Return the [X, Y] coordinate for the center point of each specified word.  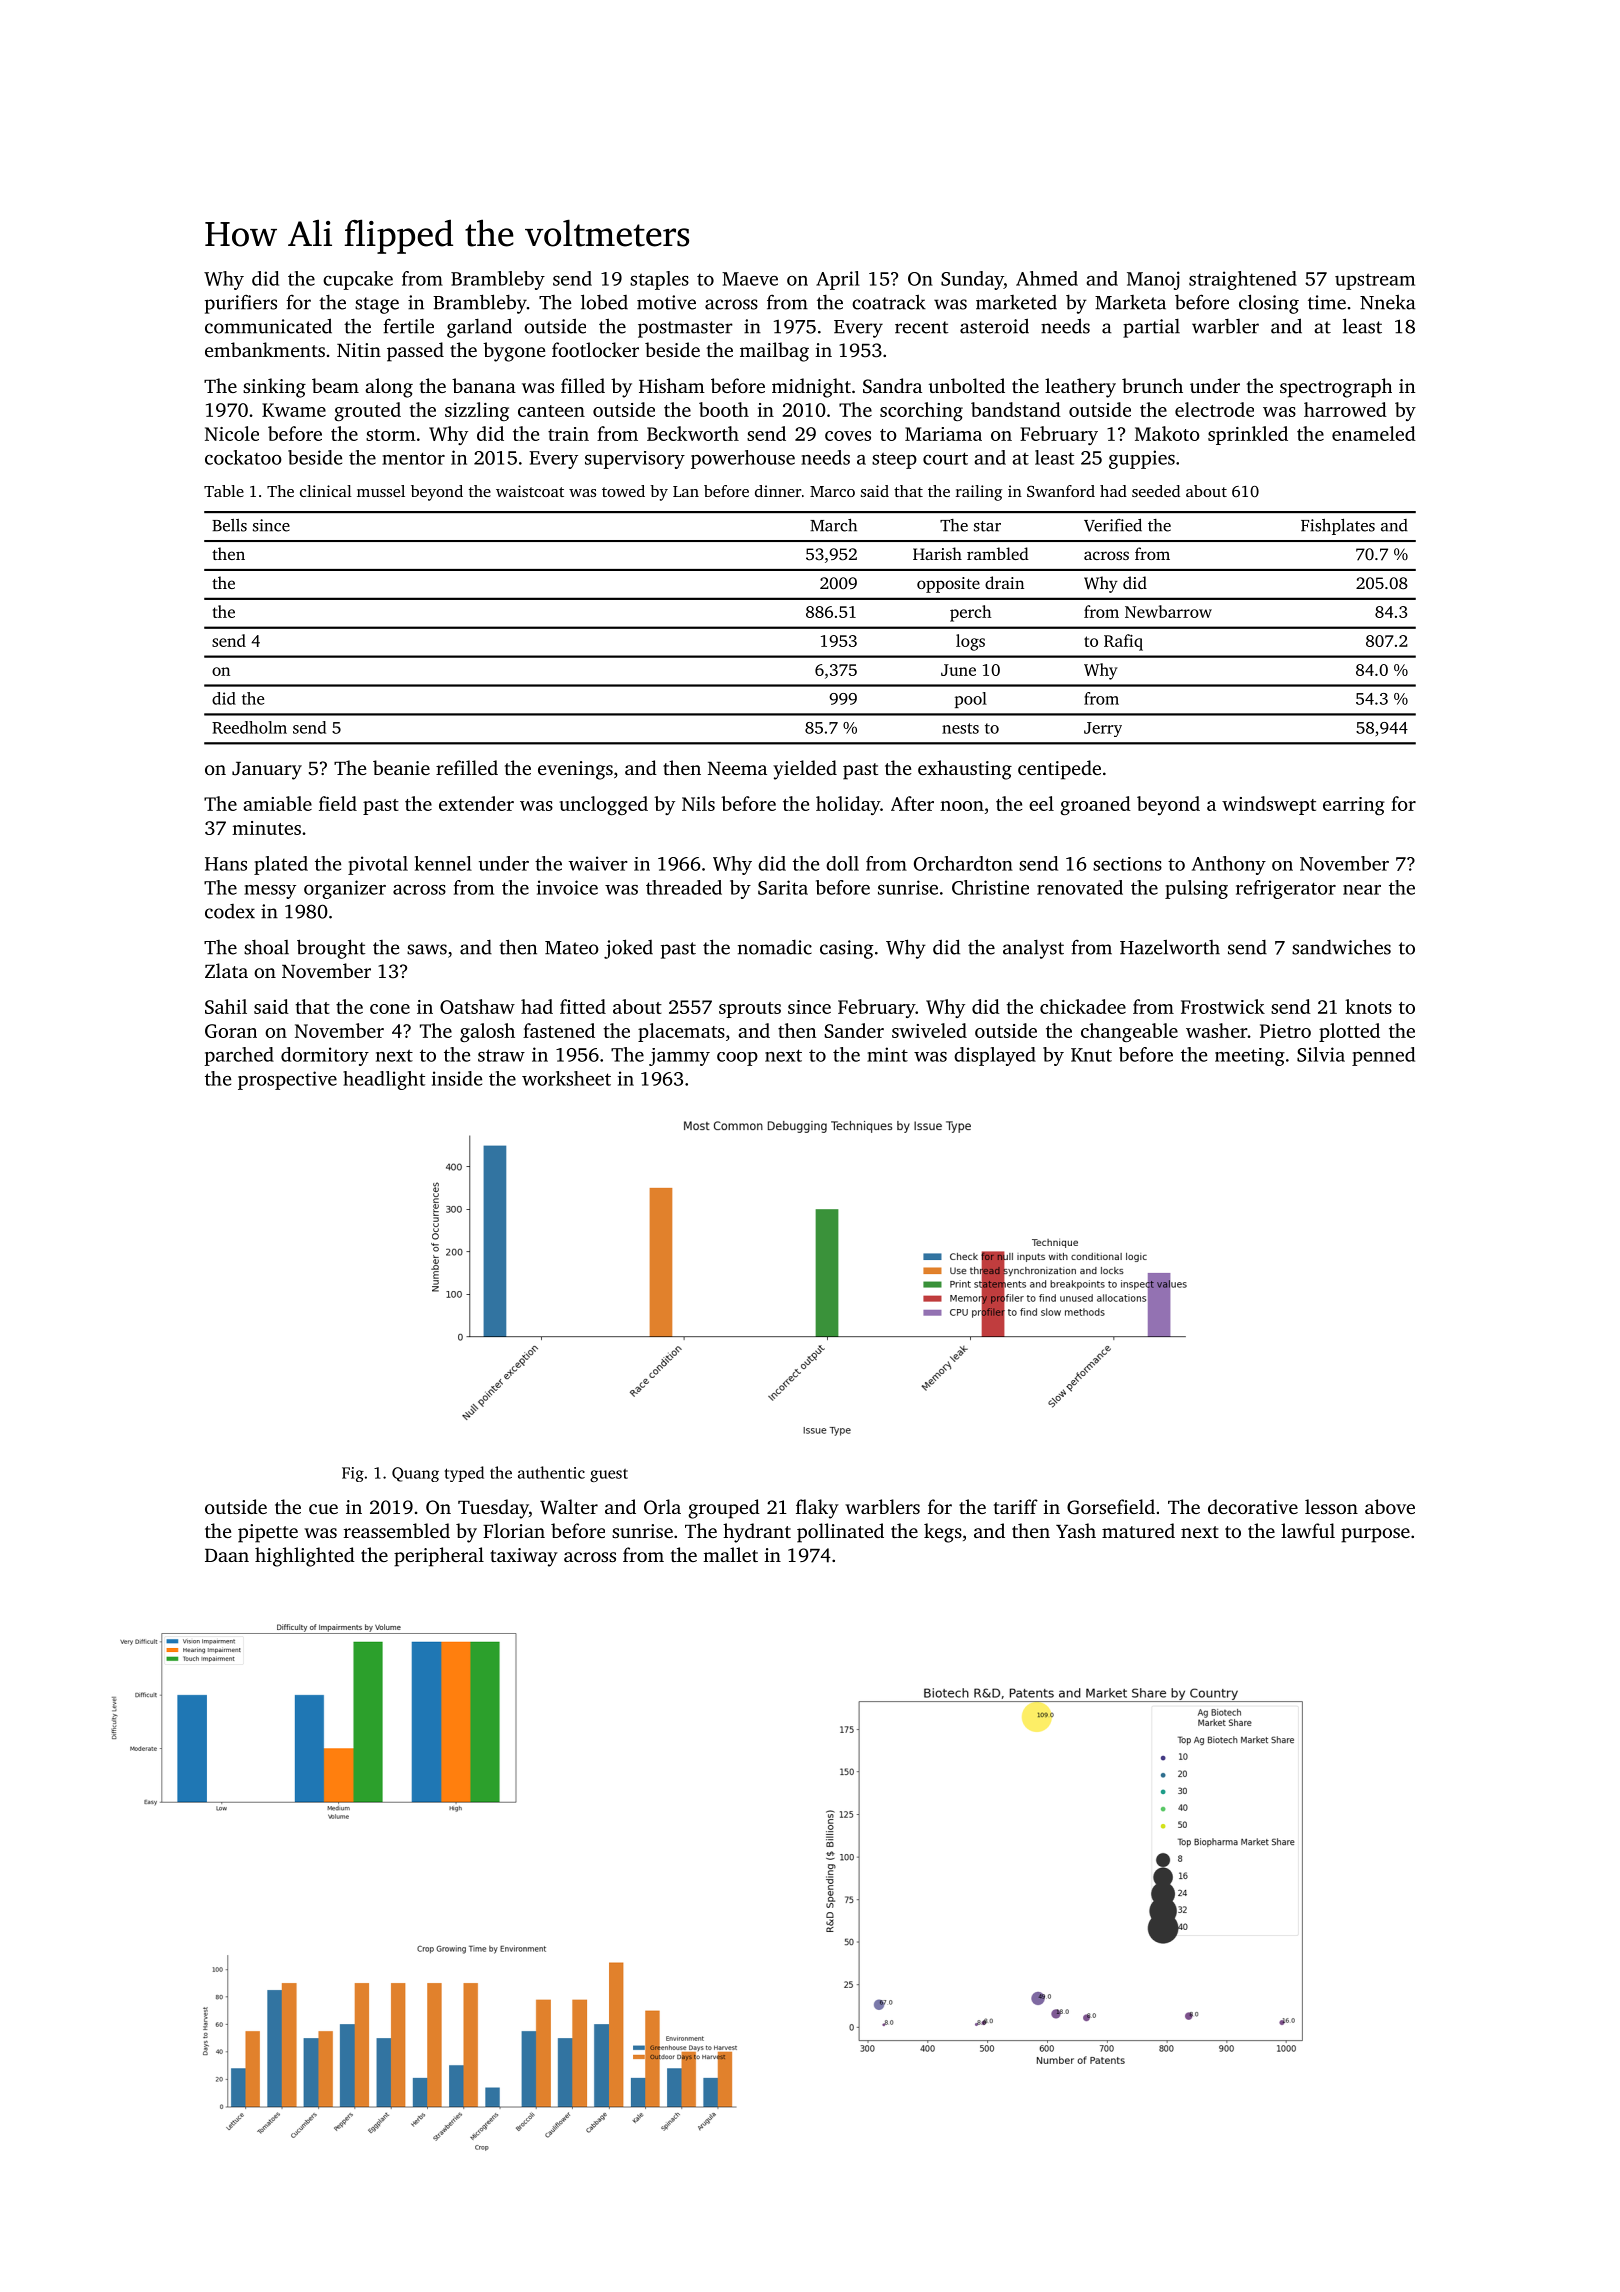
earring [1354, 806]
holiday [848, 805]
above [1390, 1506]
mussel [381, 491]
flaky [817, 1509]
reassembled [397, 1530]
